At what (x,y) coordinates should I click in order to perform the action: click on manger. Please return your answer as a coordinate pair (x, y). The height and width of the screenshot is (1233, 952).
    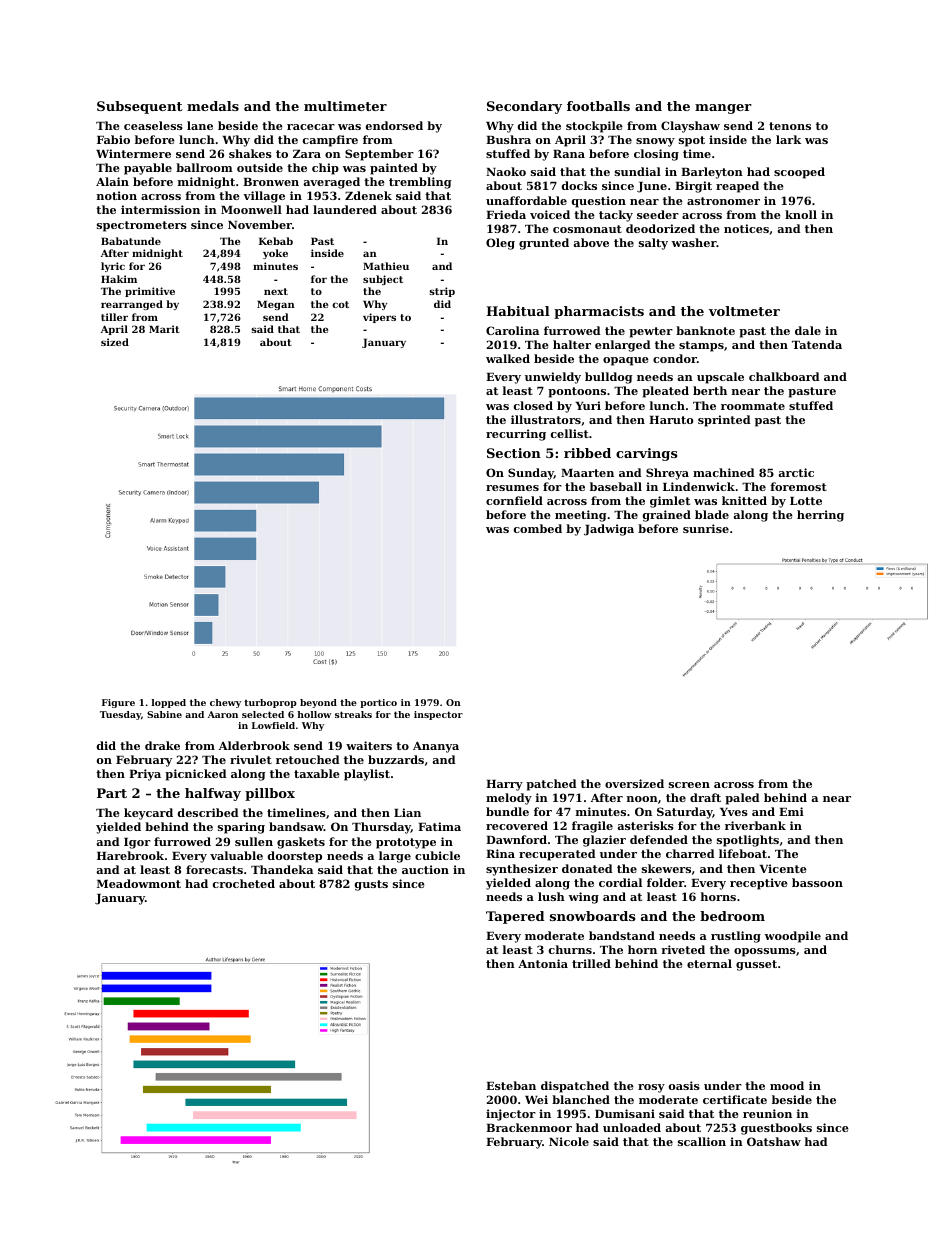
    Looking at the image, I should click on (723, 109).
